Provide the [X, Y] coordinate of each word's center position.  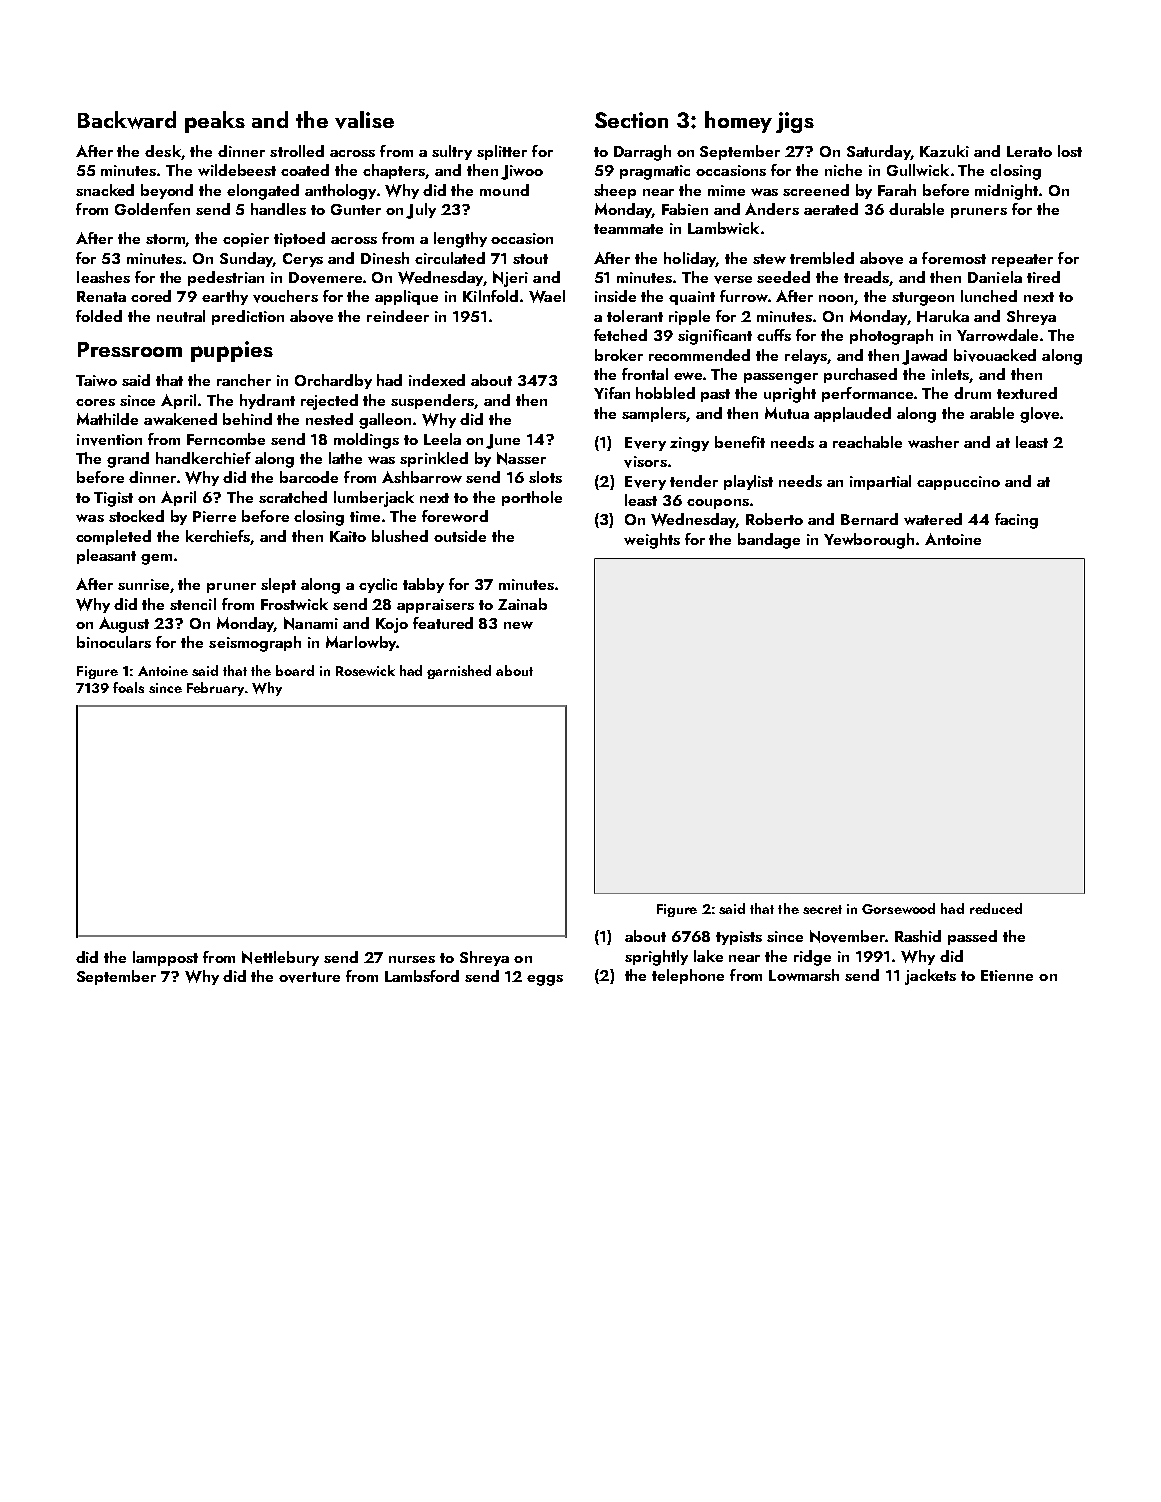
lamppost [165, 958]
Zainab [522, 604]
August [124, 625]
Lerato [1029, 151]
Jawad [924, 357]
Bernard [869, 519]
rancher [244, 380]
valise [364, 120]
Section [631, 120]
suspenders [433, 401]
